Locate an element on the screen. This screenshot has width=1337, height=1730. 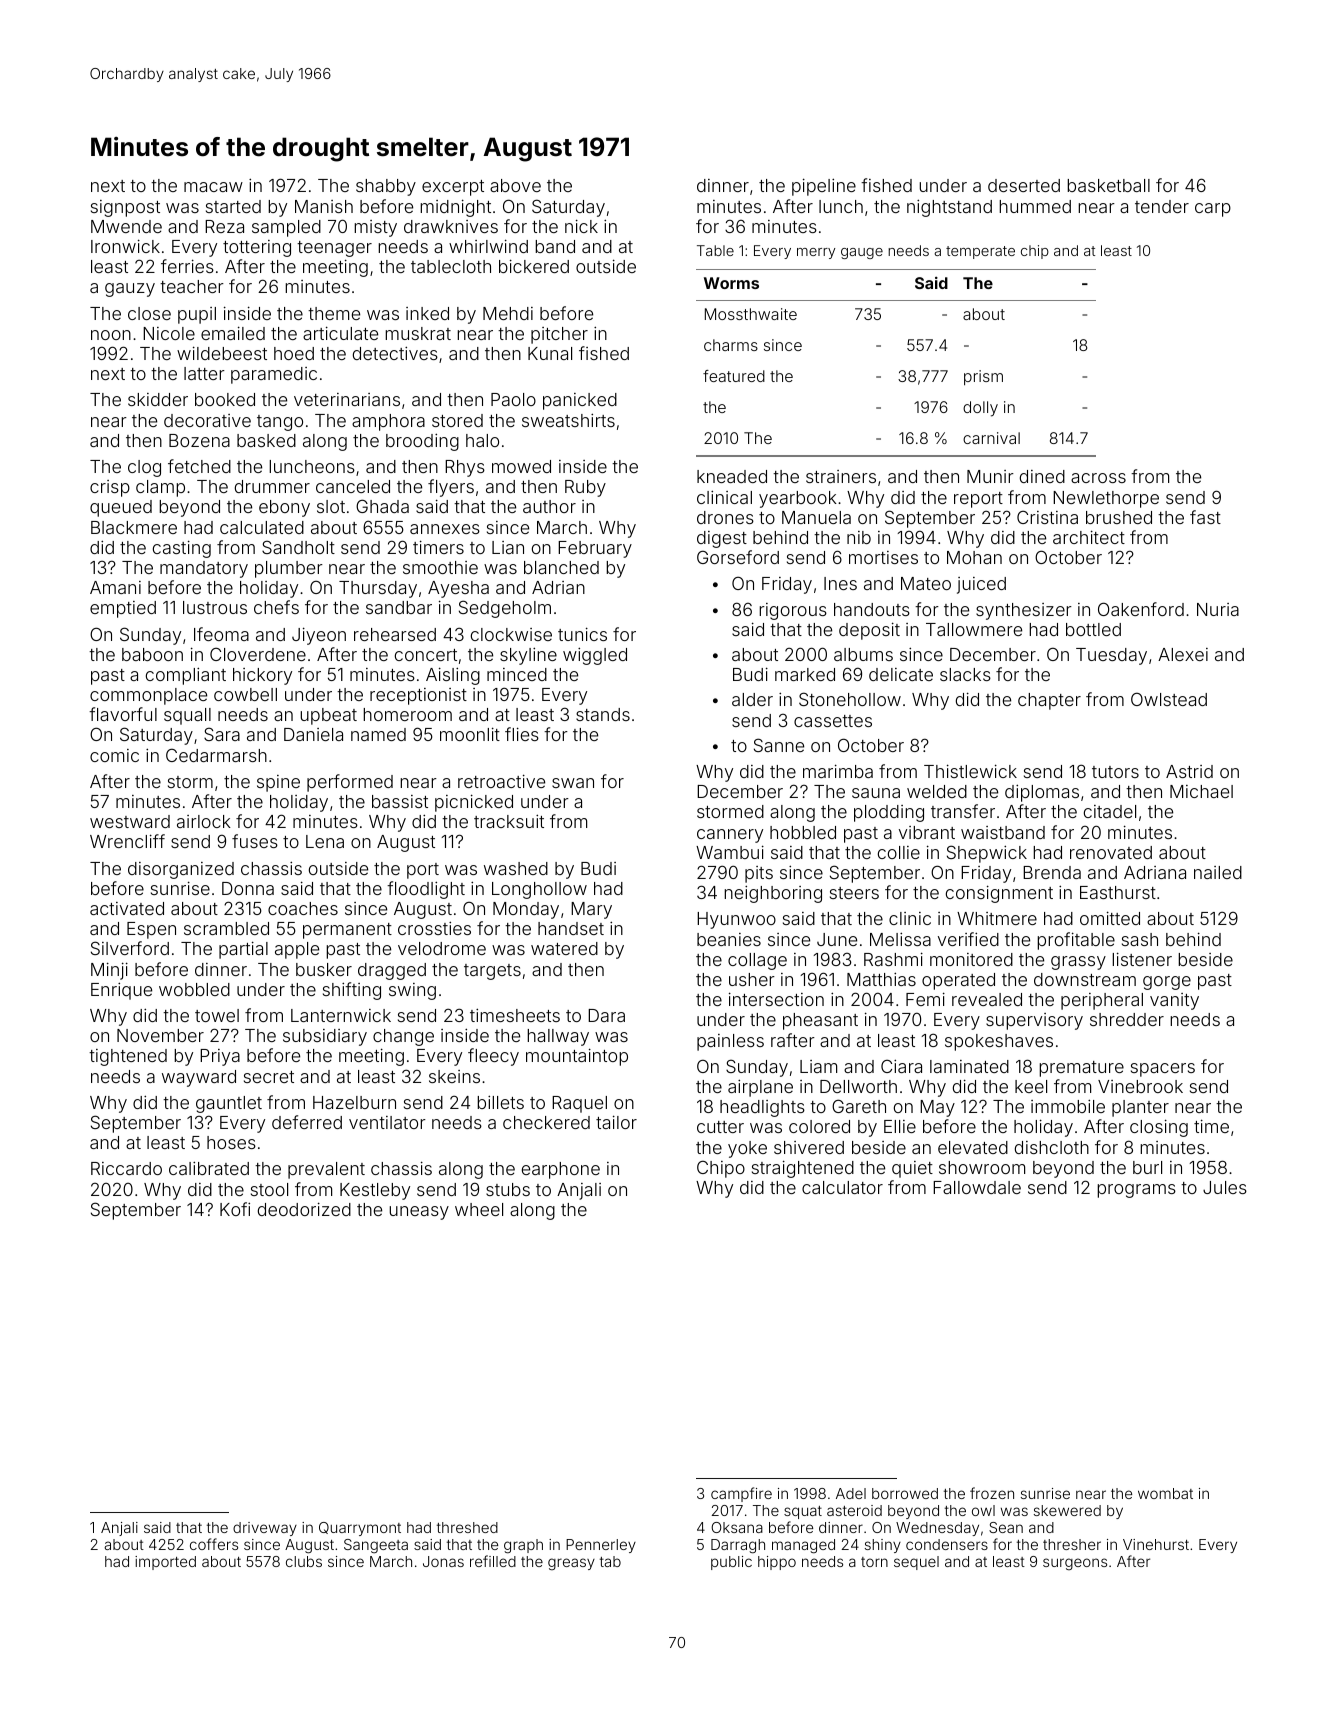
hallway is located at coordinates (558, 1037).
